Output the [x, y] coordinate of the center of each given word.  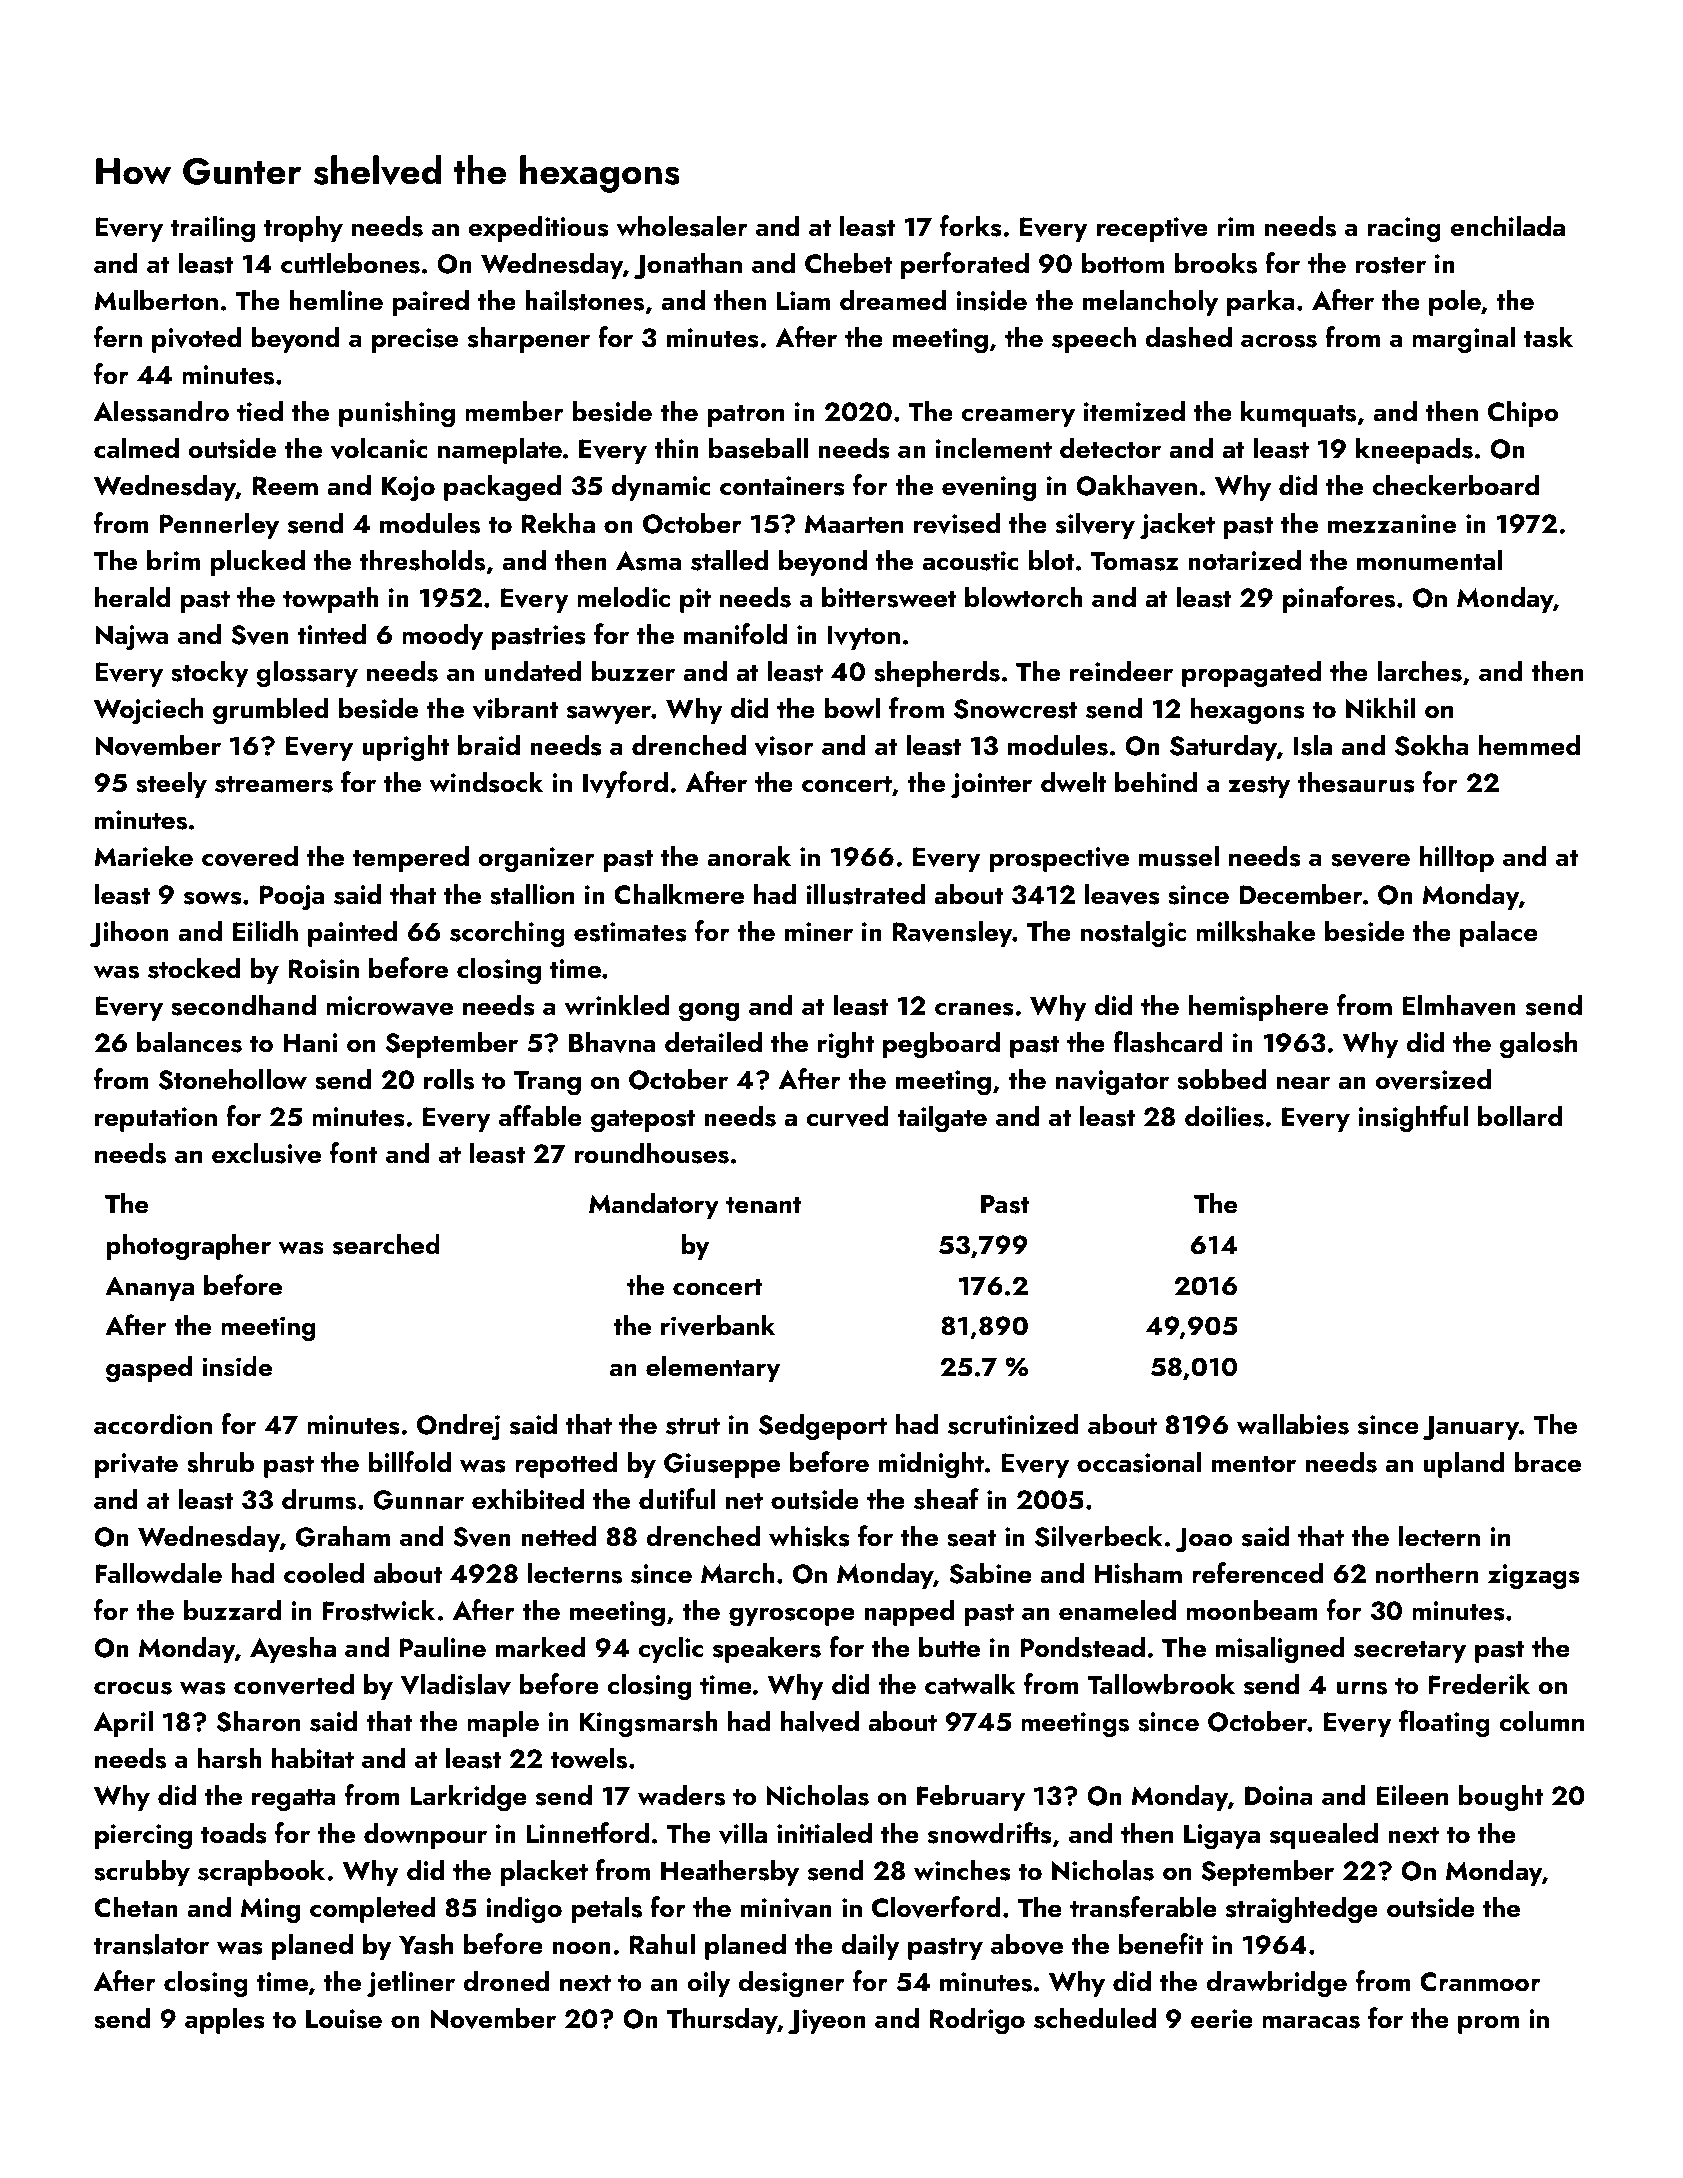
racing [1404, 230]
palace [1499, 933]
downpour [425, 1835]
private [136, 1465]
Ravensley [953, 933]
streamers [274, 784]
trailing [212, 229]
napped [909, 1612]
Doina [1279, 1796]
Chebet [848, 263]
